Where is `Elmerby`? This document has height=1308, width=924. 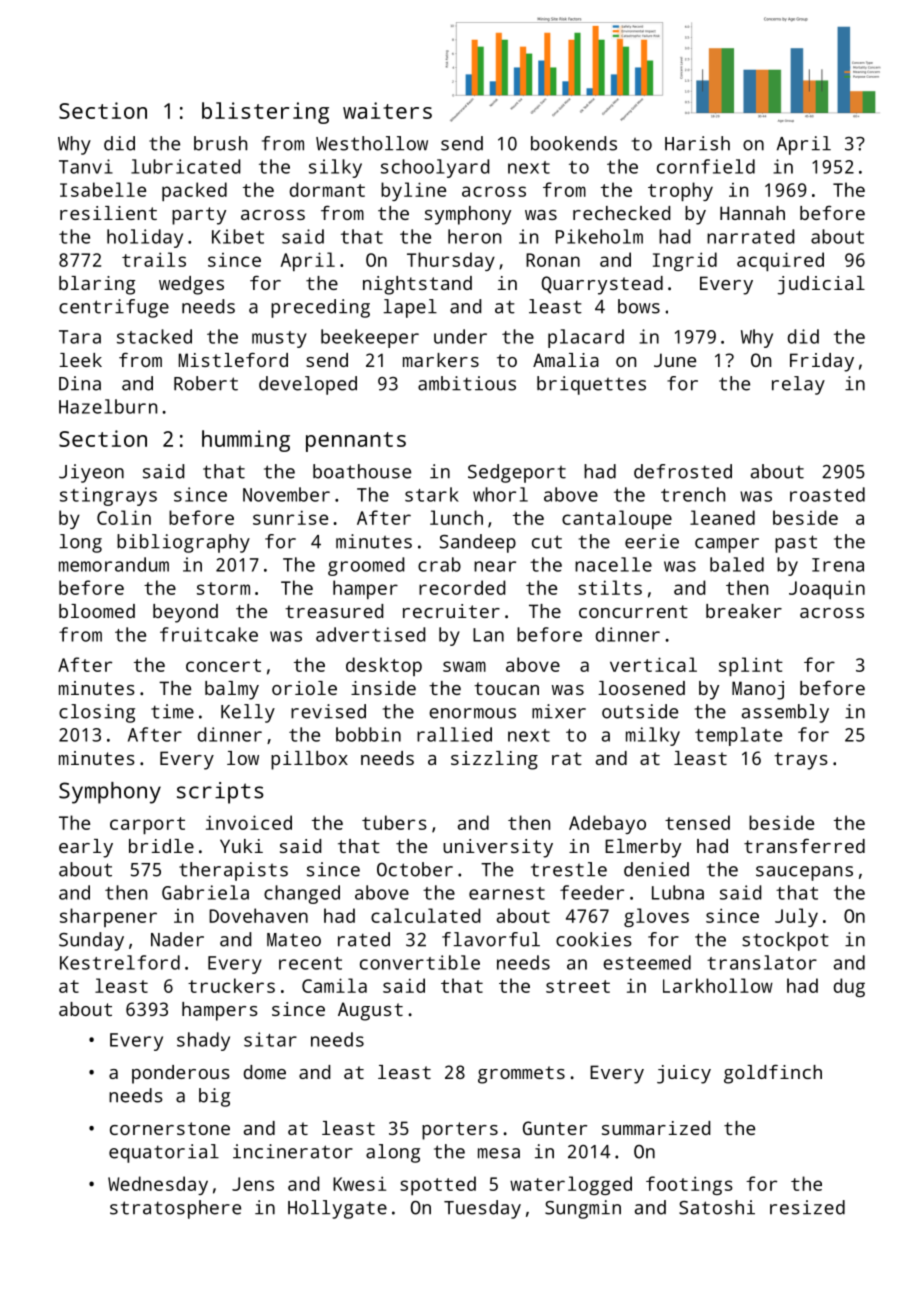
Elmerby is located at coordinates (643, 848).
